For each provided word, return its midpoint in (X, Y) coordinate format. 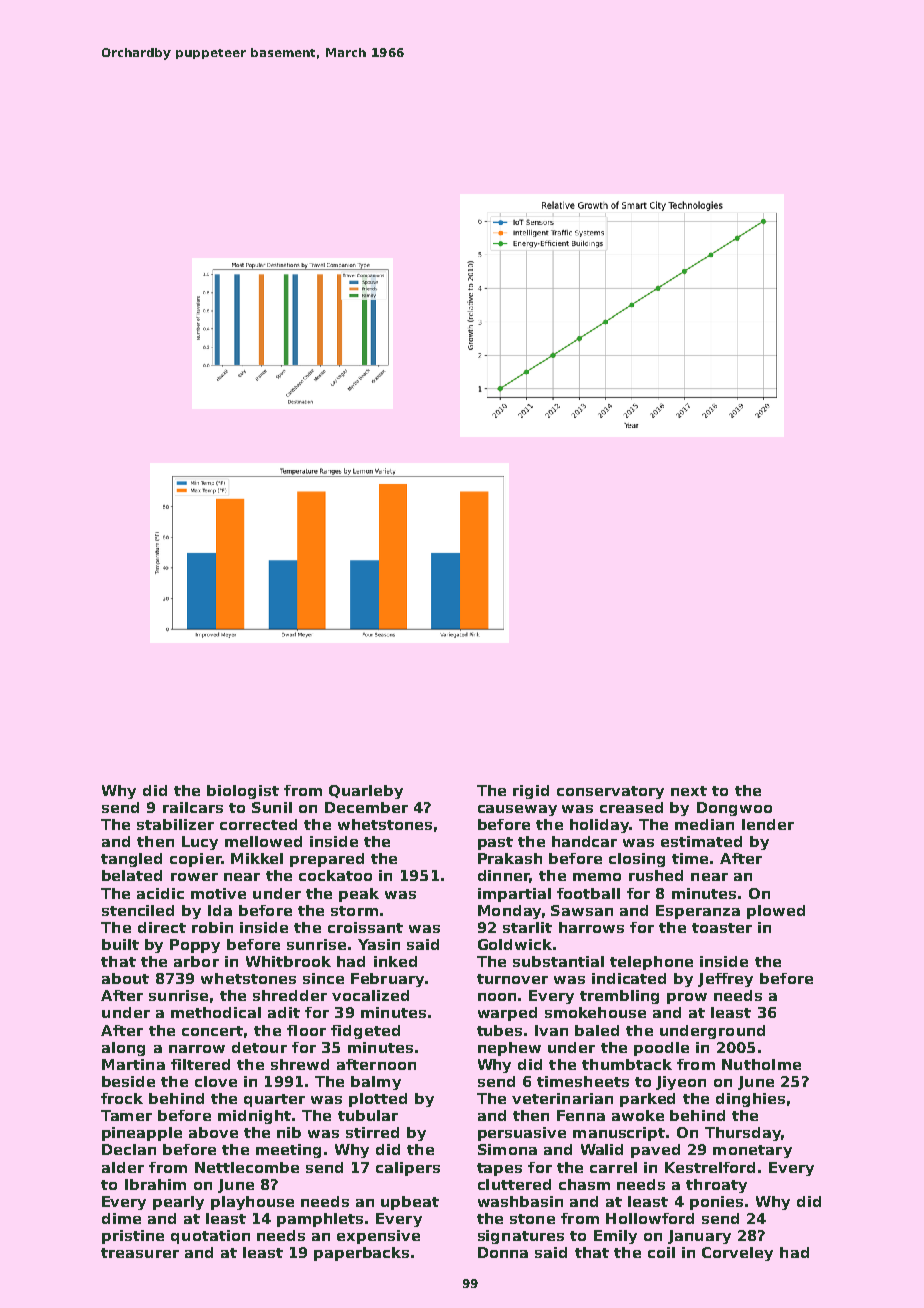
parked (647, 1100)
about (125, 978)
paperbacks (361, 1254)
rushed (656, 875)
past (495, 843)
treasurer (140, 1253)
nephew (509, 1049)
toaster (722, 928)
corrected (258, 824)
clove (216, 1081)
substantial (558, 961)
